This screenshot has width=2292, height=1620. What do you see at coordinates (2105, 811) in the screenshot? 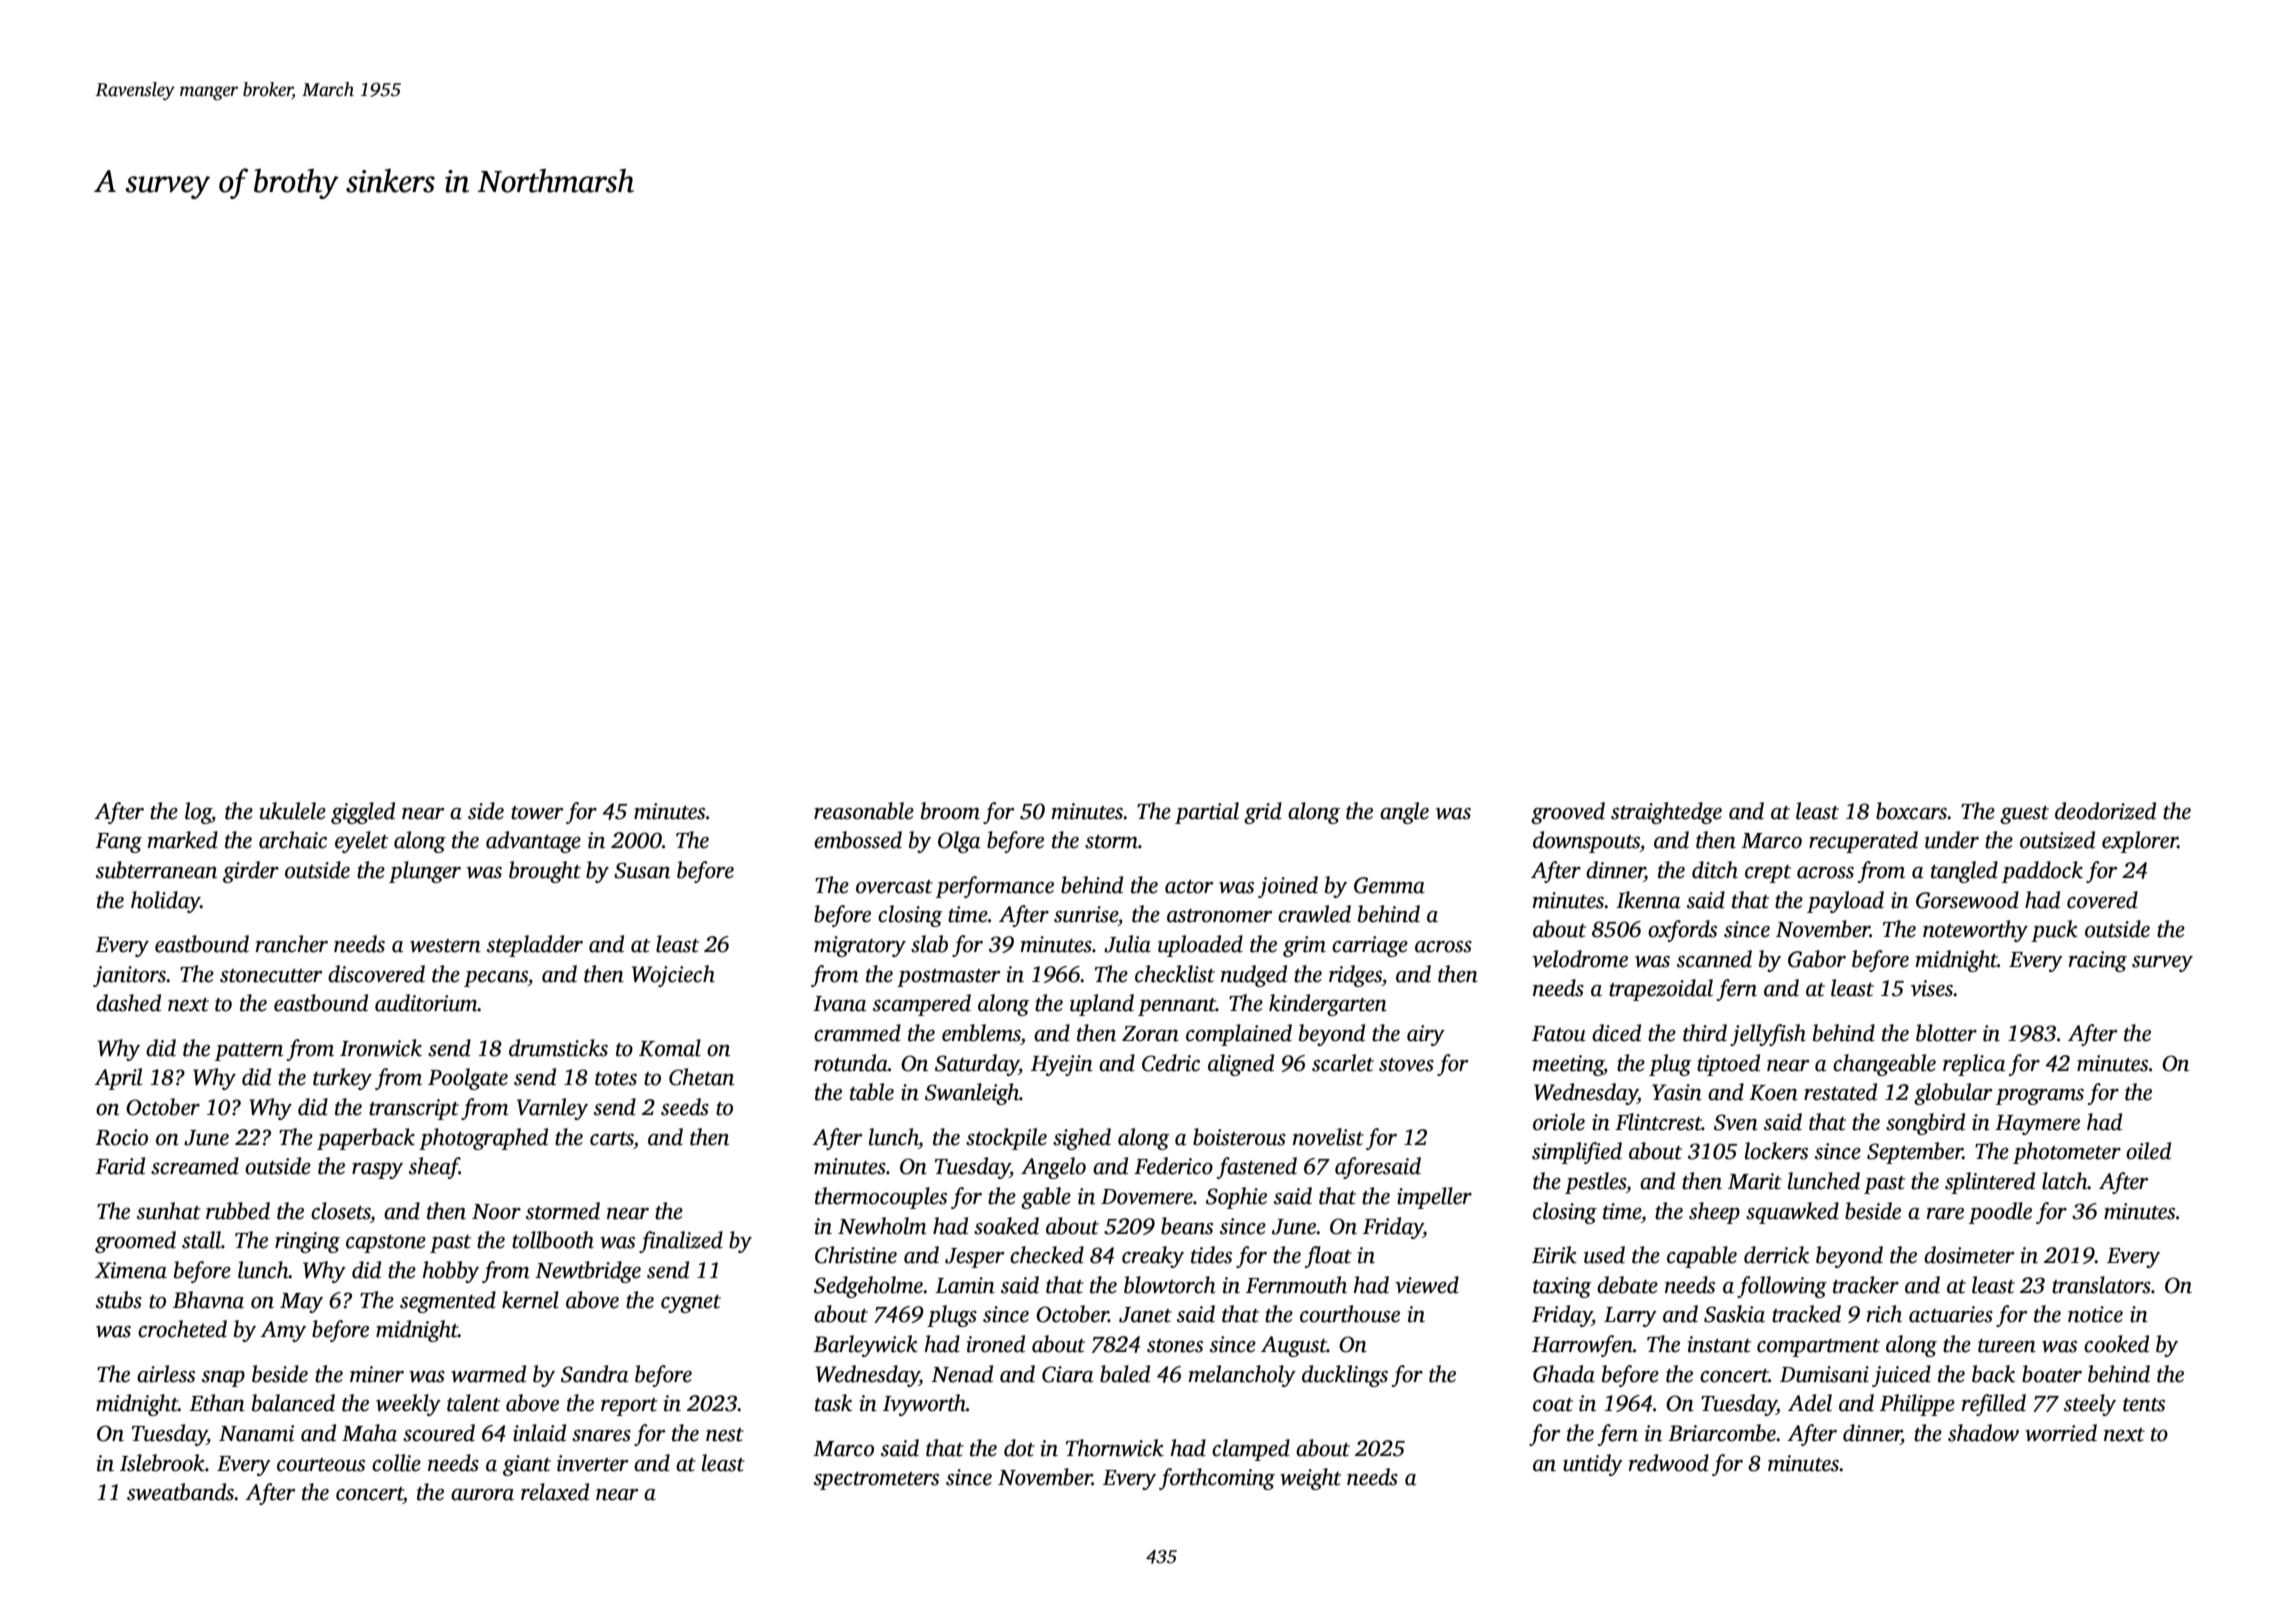
I see `deodorized` at bounding box center [2105, 811].
